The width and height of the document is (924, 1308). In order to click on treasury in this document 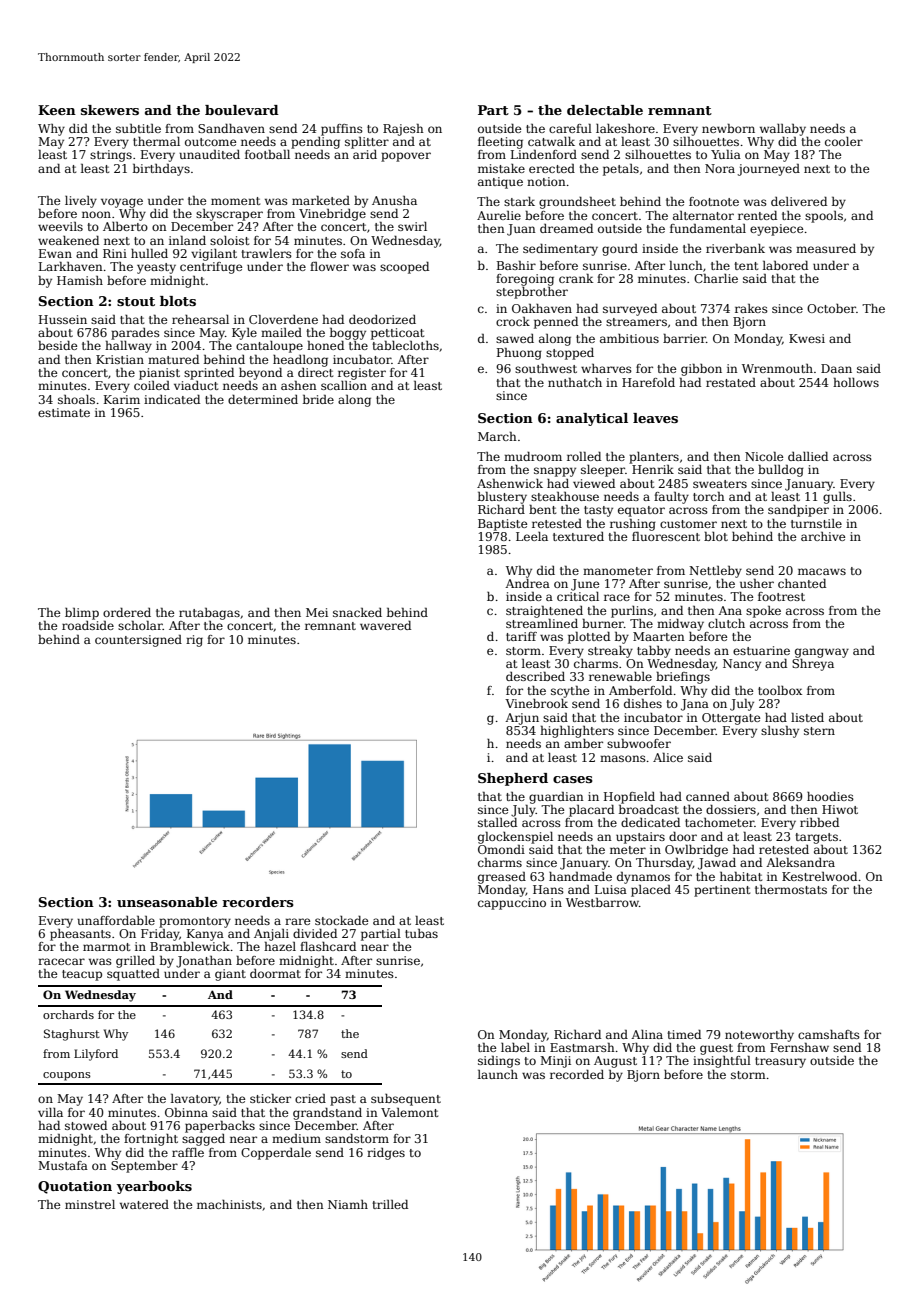, I will do `click(780, 1062)`.
